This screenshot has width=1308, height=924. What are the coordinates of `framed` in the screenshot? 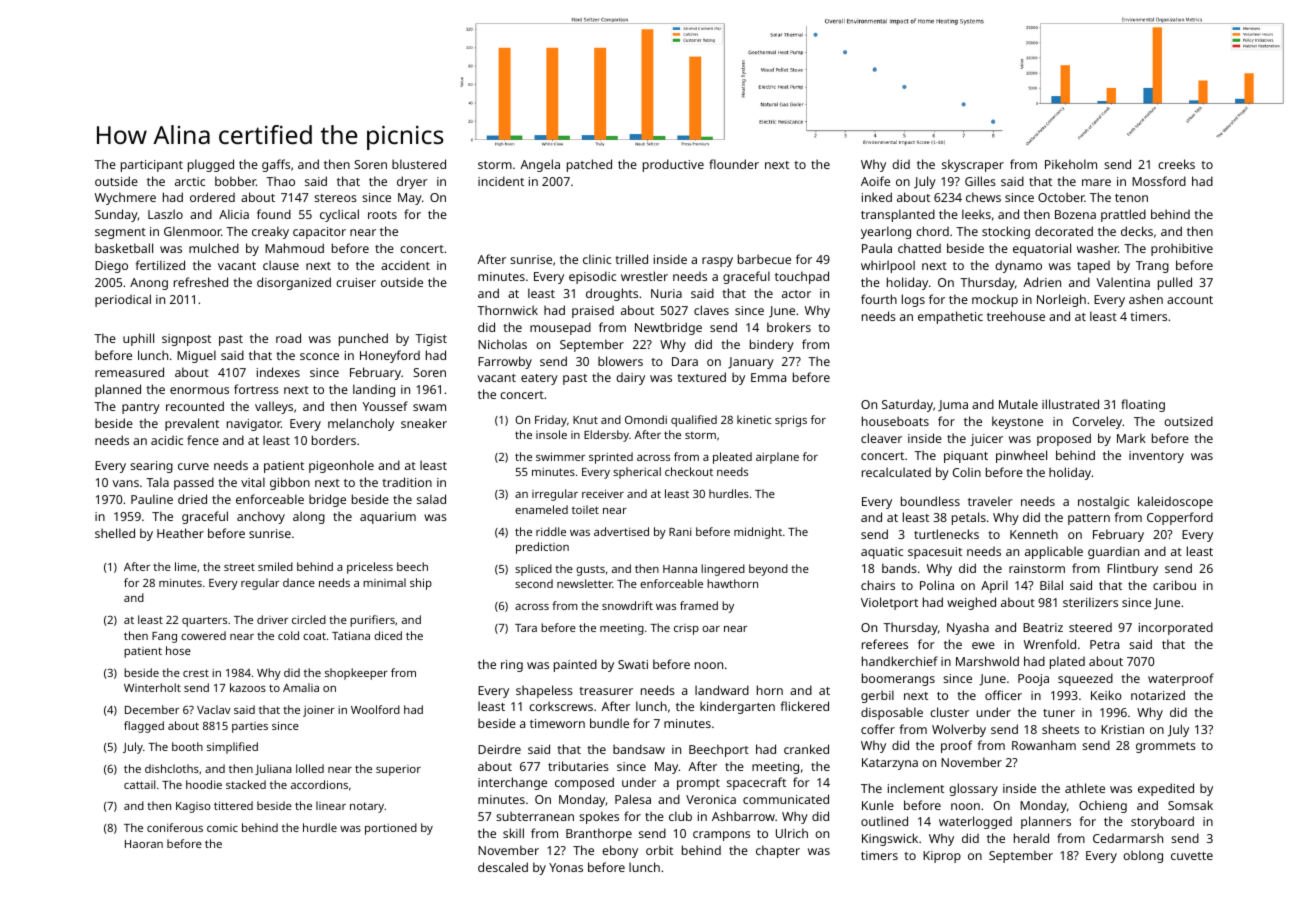 It's located at (699, 605).
